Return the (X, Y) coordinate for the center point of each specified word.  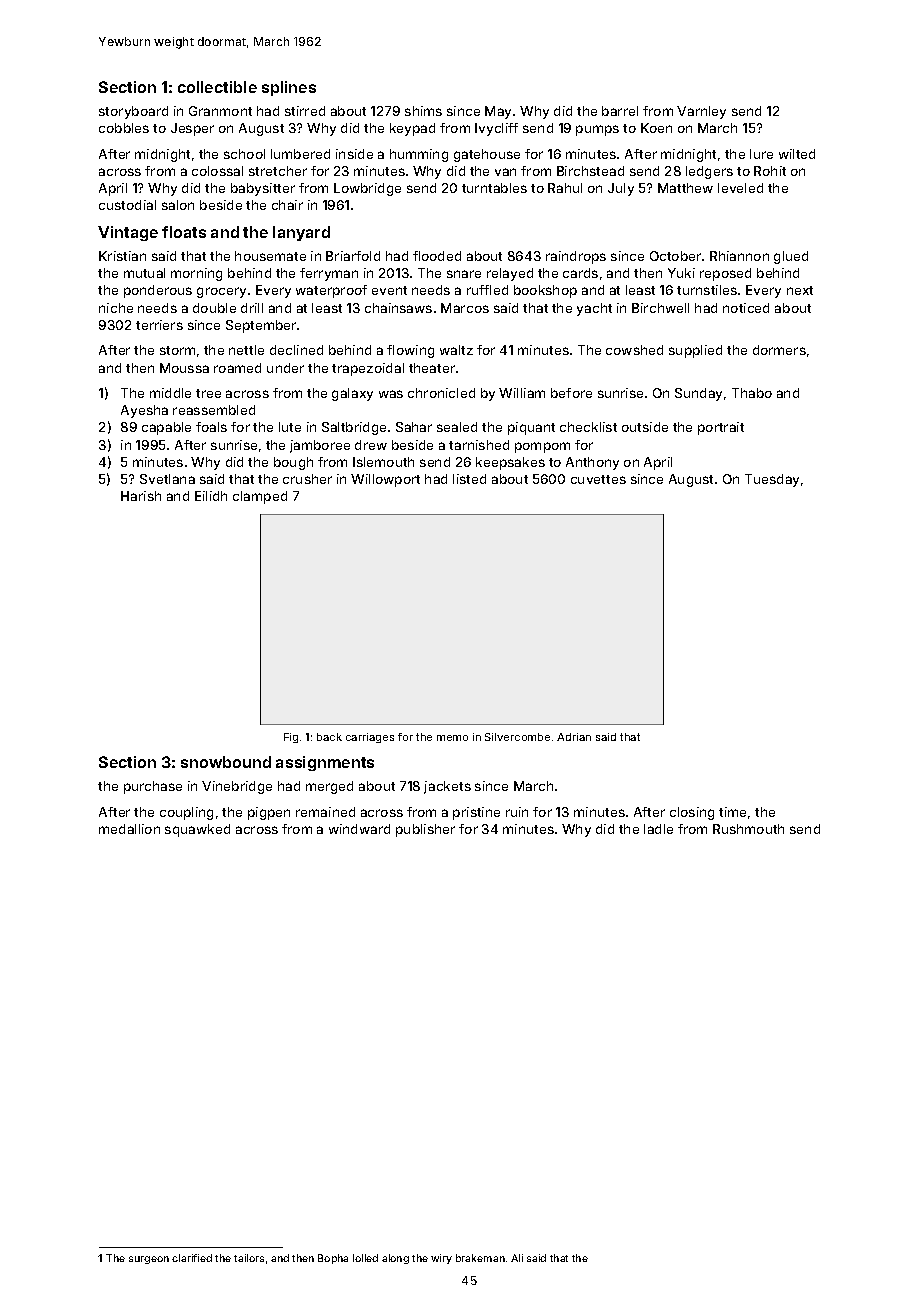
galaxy (352, 394)
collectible (217, 87)
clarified (192, 1258)
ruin (517, 812)
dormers (779, 350)
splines (289, 88)
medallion (129, 829)
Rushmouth (748, 829)
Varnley (701, 112)
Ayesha (144, 411)
